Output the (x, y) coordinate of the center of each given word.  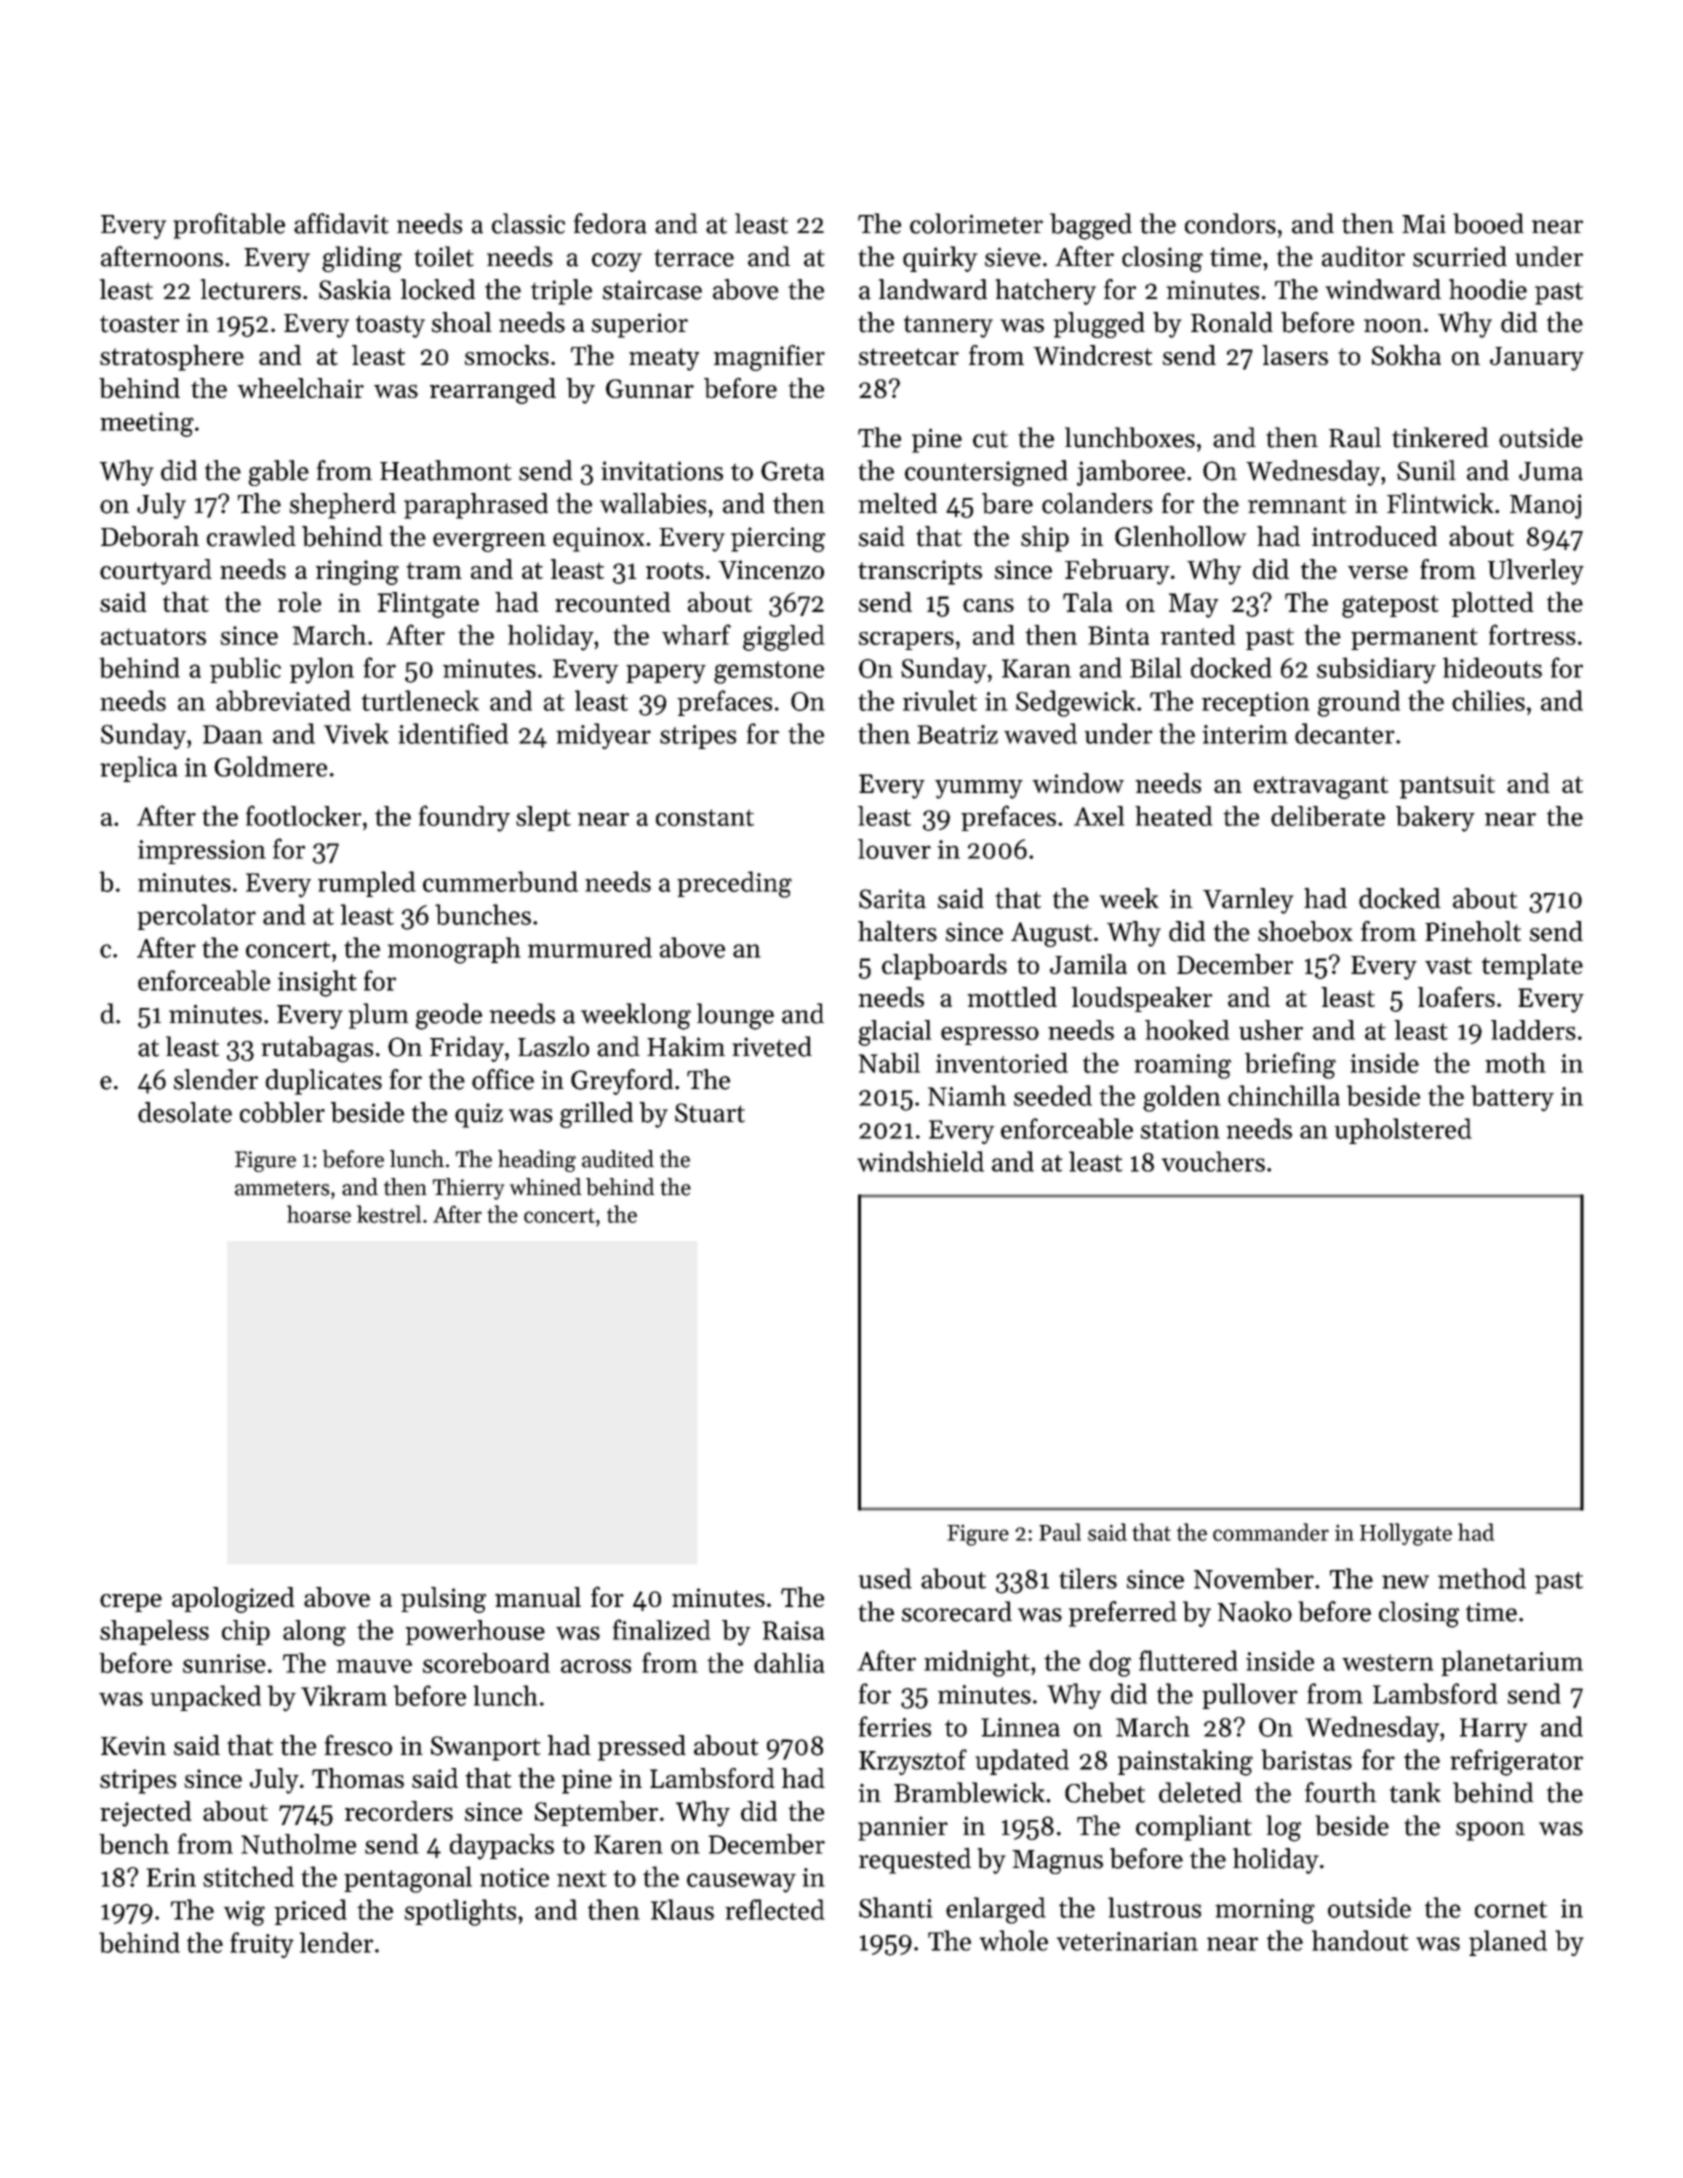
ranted (1198, 635)
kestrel (389, 1214)
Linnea (1020, 1727)
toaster (140, 324)
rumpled (367, 884)
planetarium (1512, 1663)
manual (538, 1597)
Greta (792, 471)
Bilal (1156, 667)
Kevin (133, 1746)
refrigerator (1516, 1762)
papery (666, 674)
